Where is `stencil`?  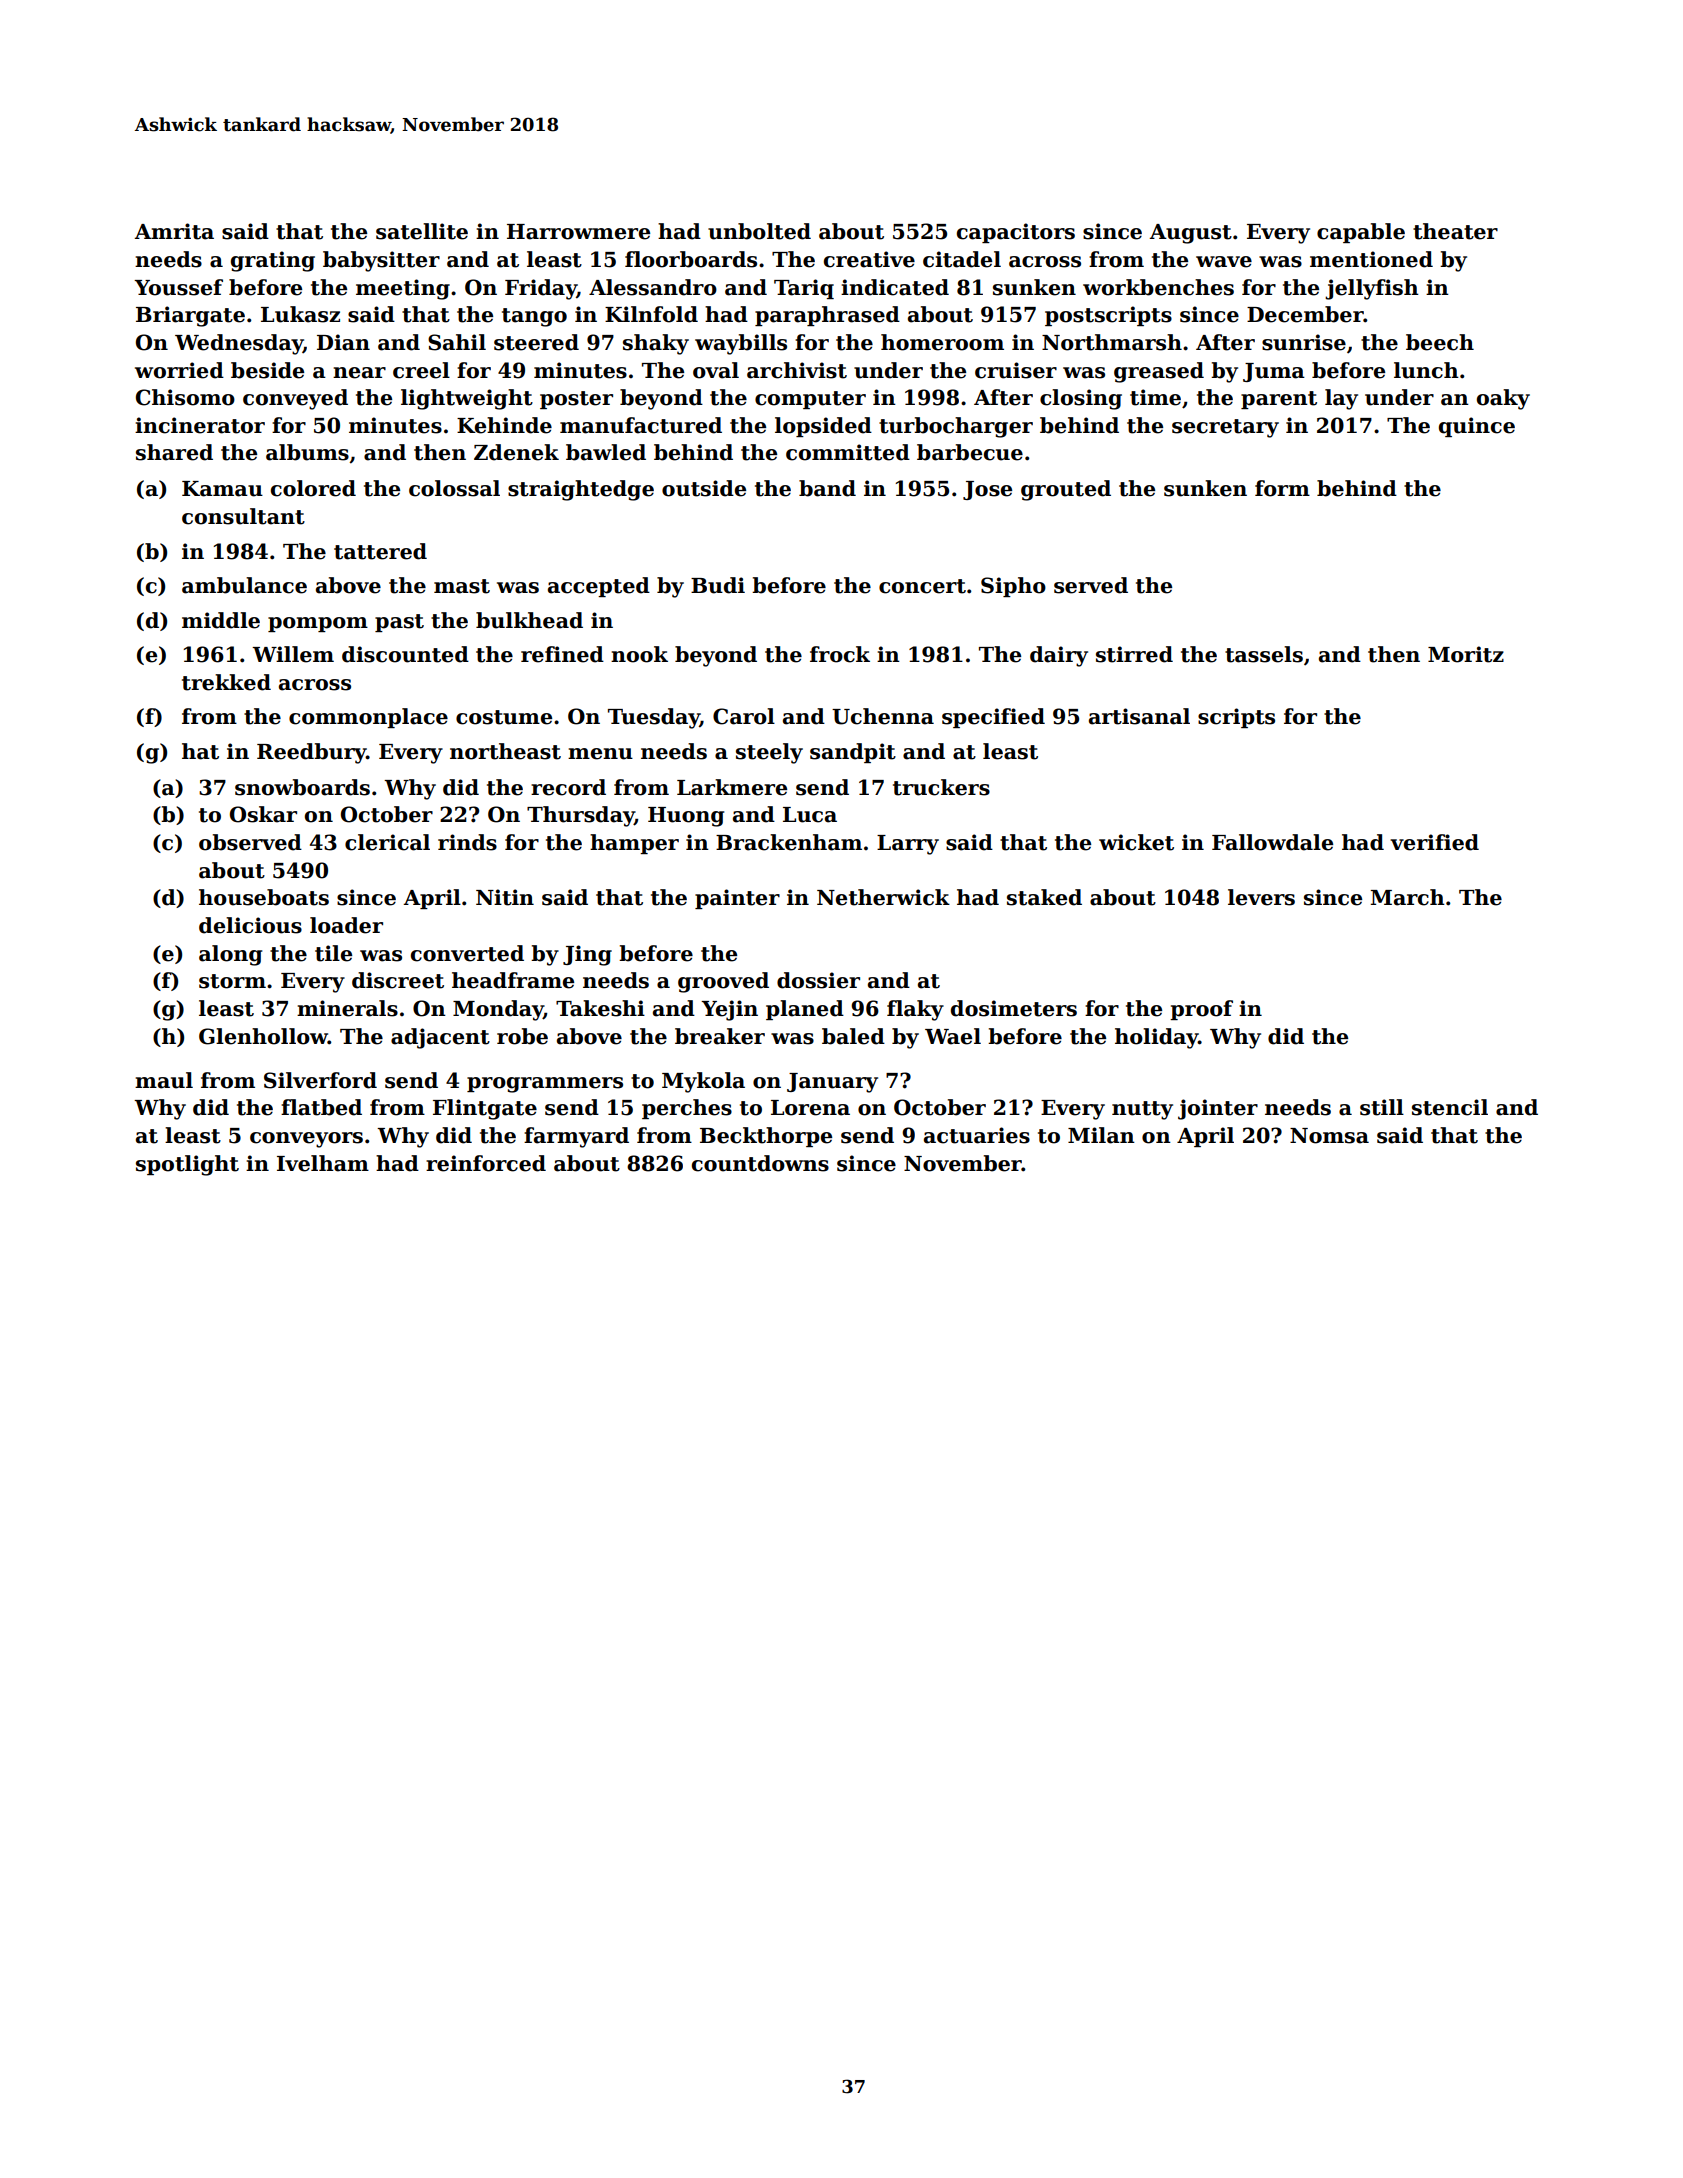
stencil is located at coordinates (1450, 1107).
